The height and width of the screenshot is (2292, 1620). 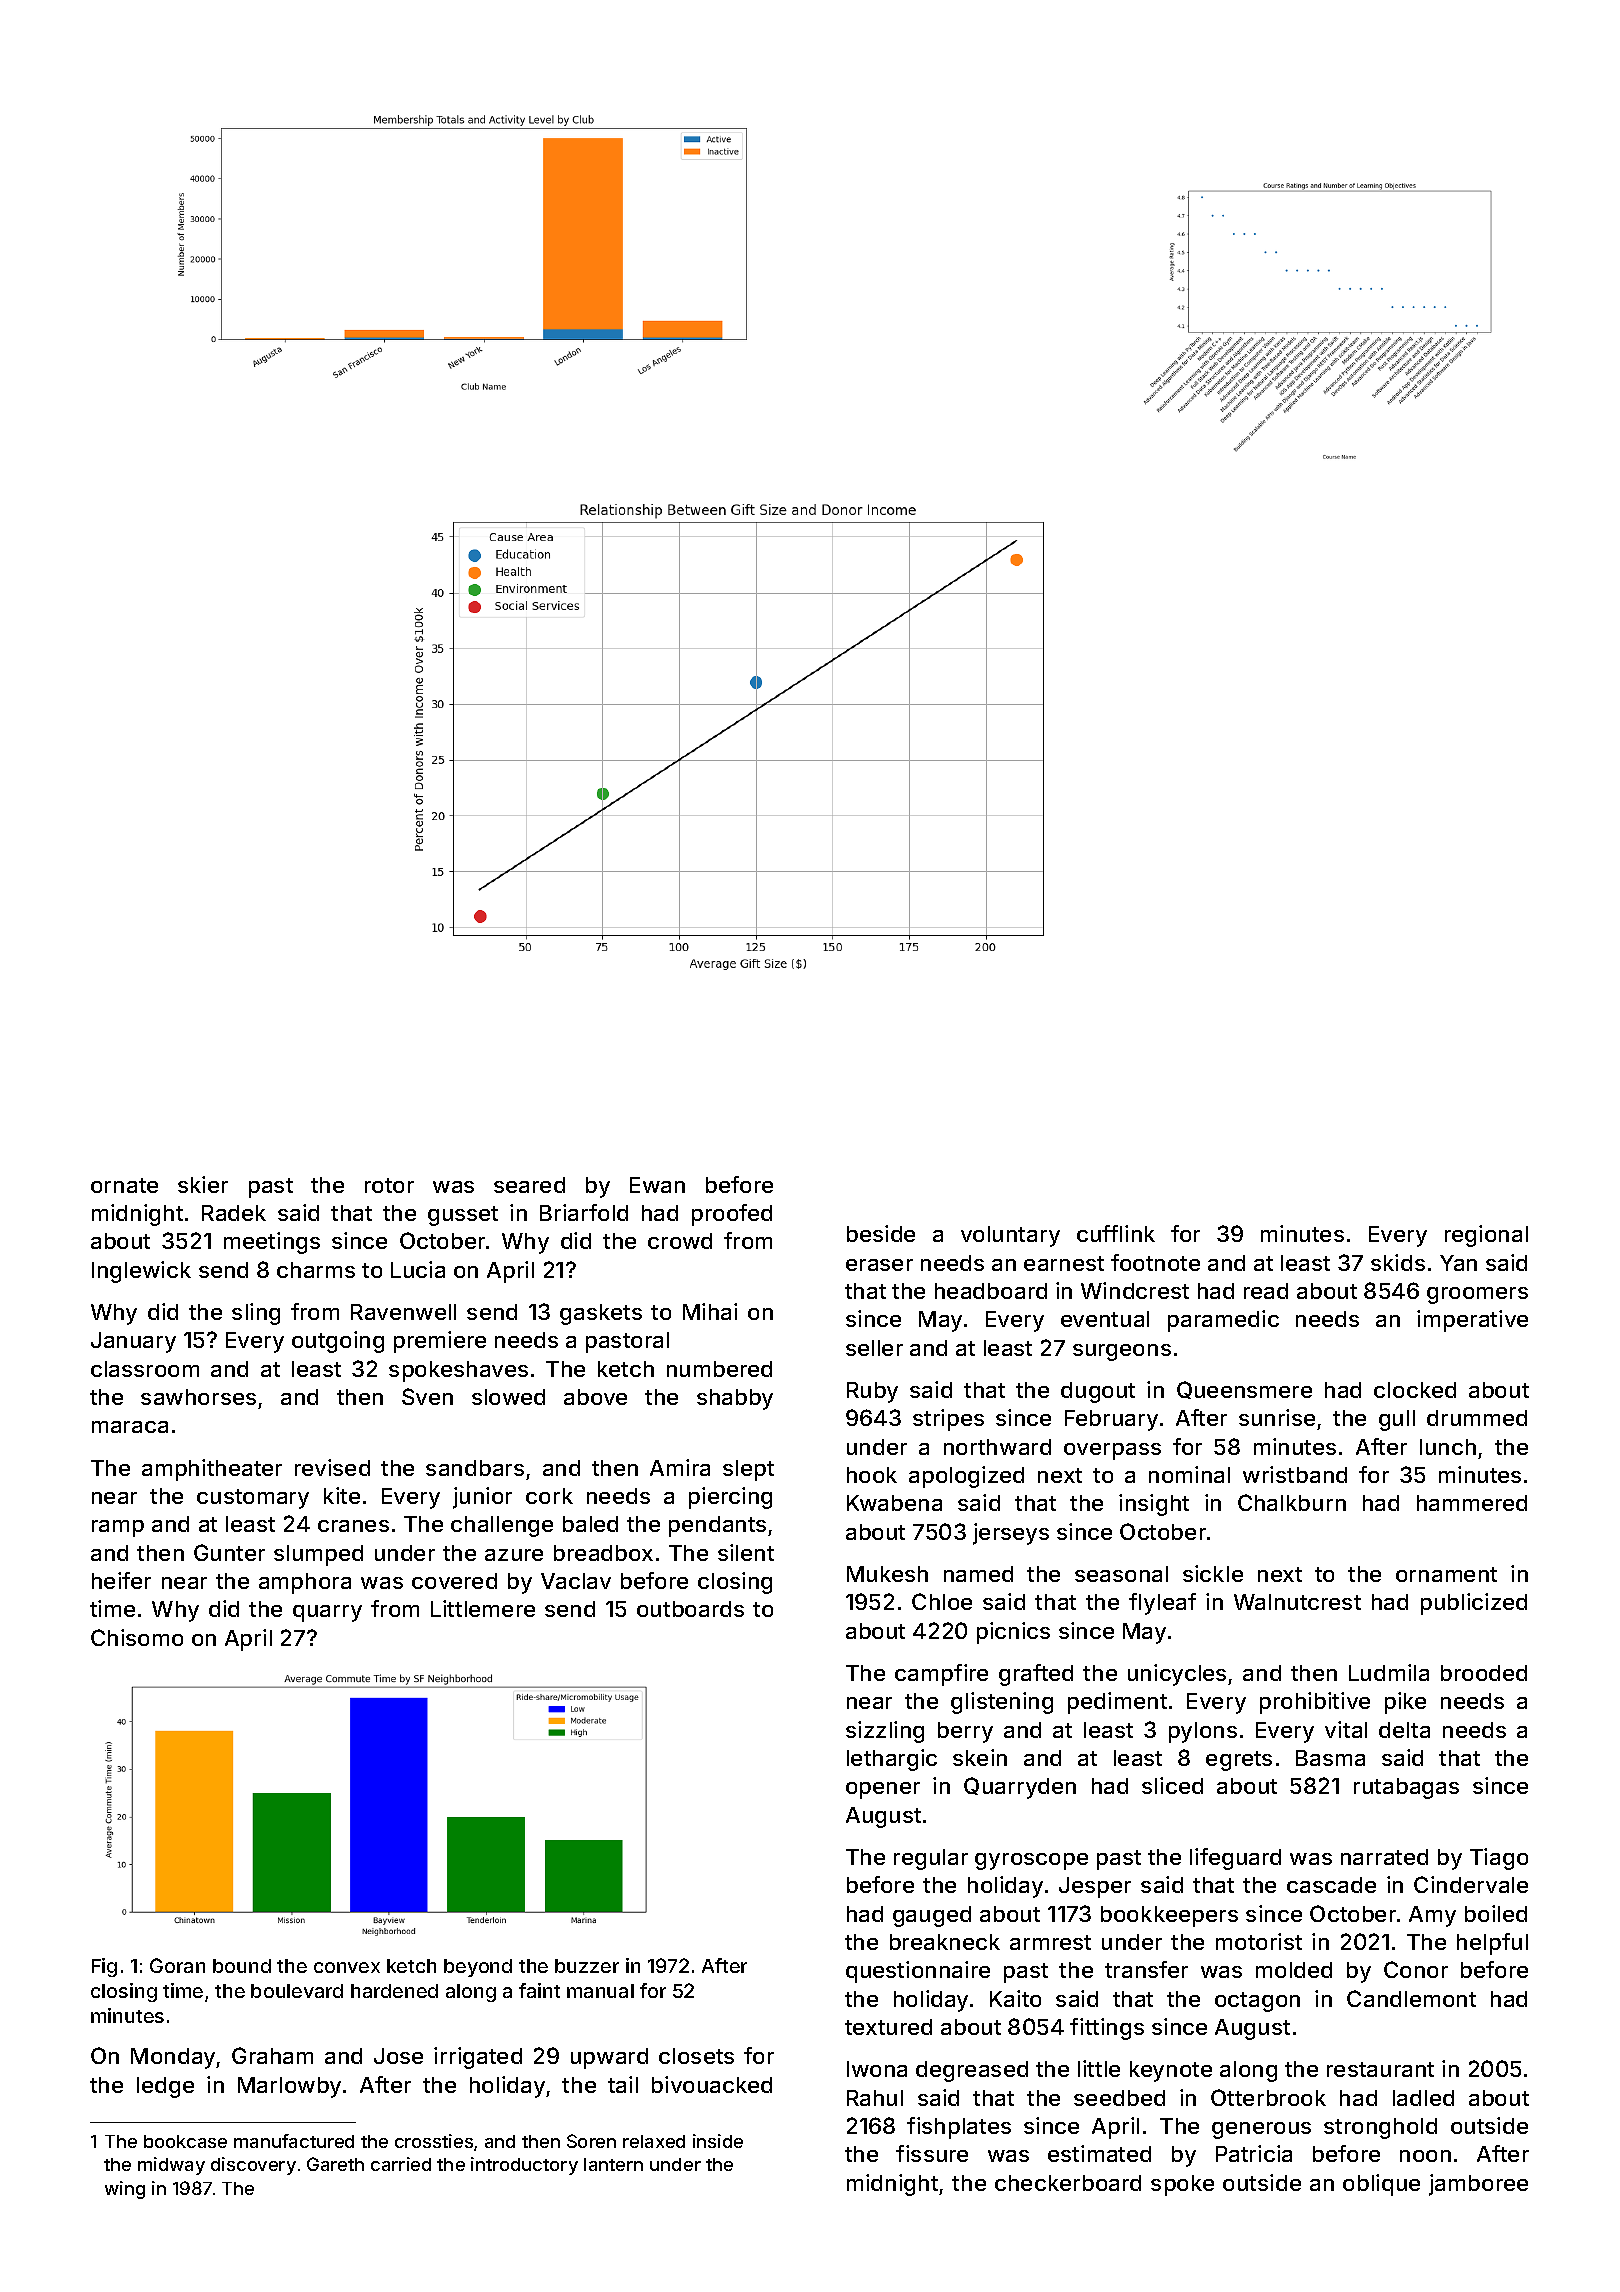 What do you see at coordinates (732, 1215) in the screenshot?
I see `proofed` at bounding box center [732, 1215].
